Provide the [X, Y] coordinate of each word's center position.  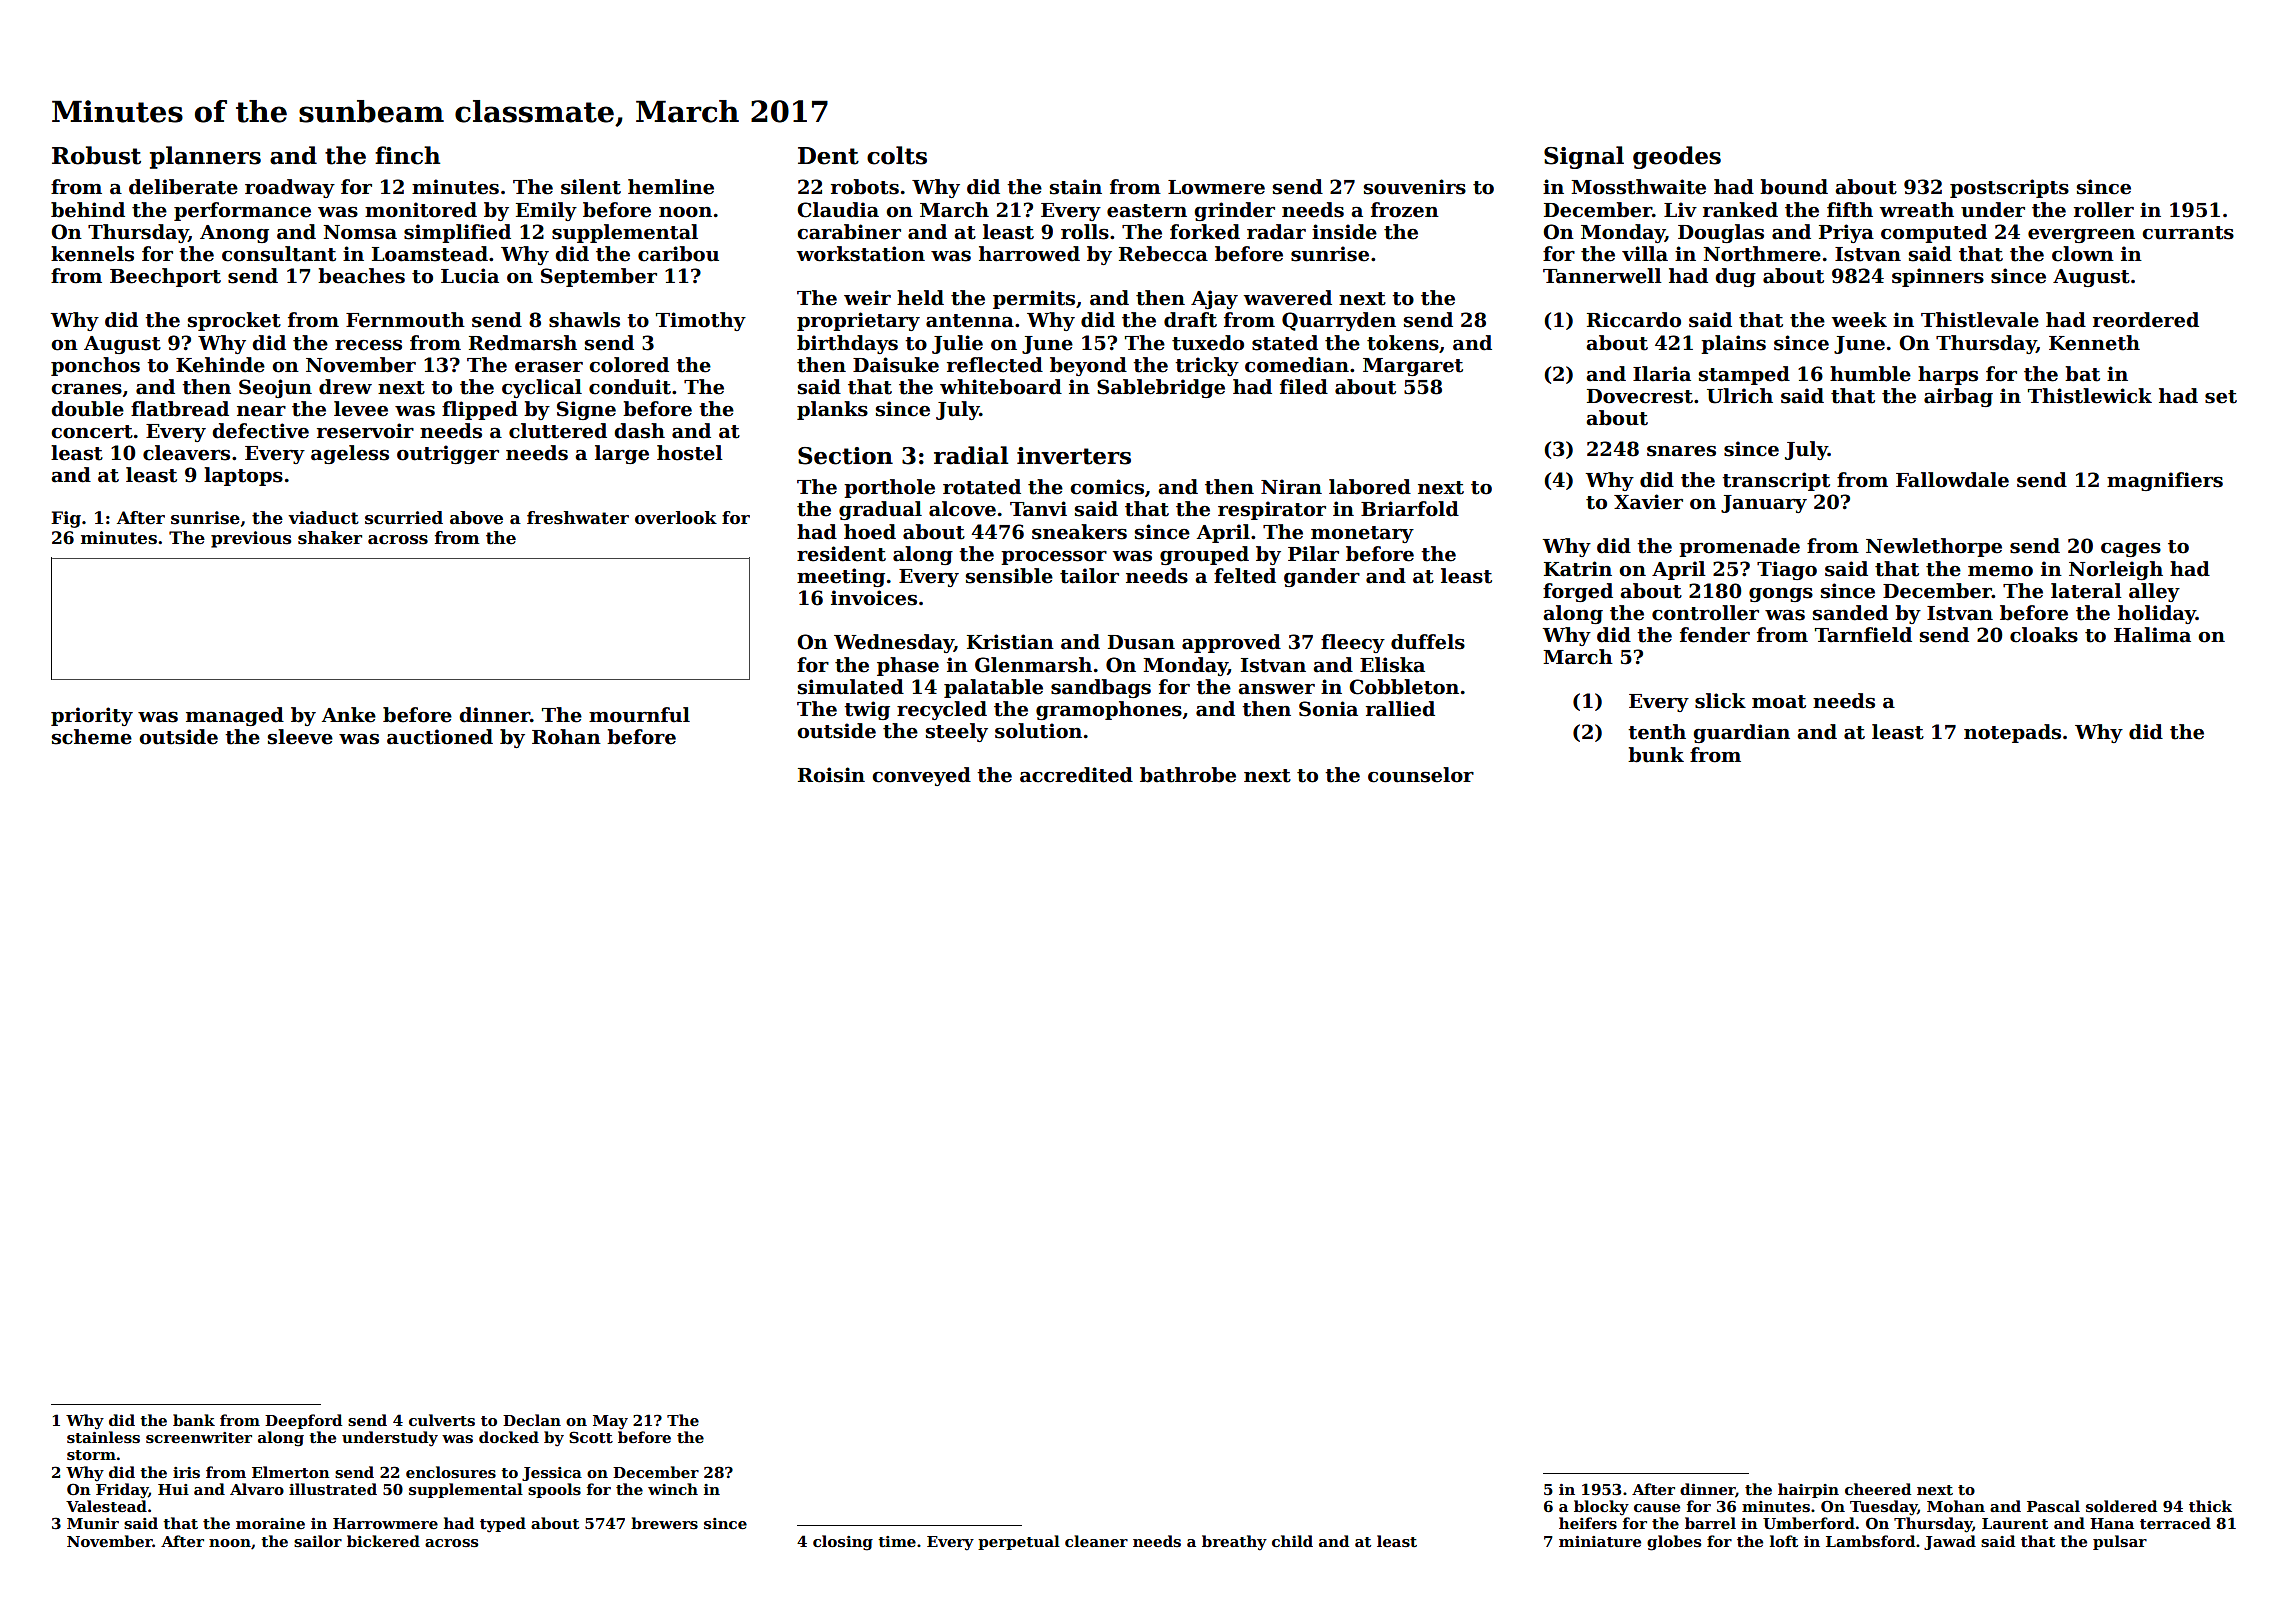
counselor [1421, 775]
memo [2000, 571]
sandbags [1101, 688]
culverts [442, 1420]
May [610, 1422]
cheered [1878, 1489]
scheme [92, 737]
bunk [1656, 755]
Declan [532, 1420]
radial [971, 455]
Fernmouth [405, 320]
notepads [2012, 733]
